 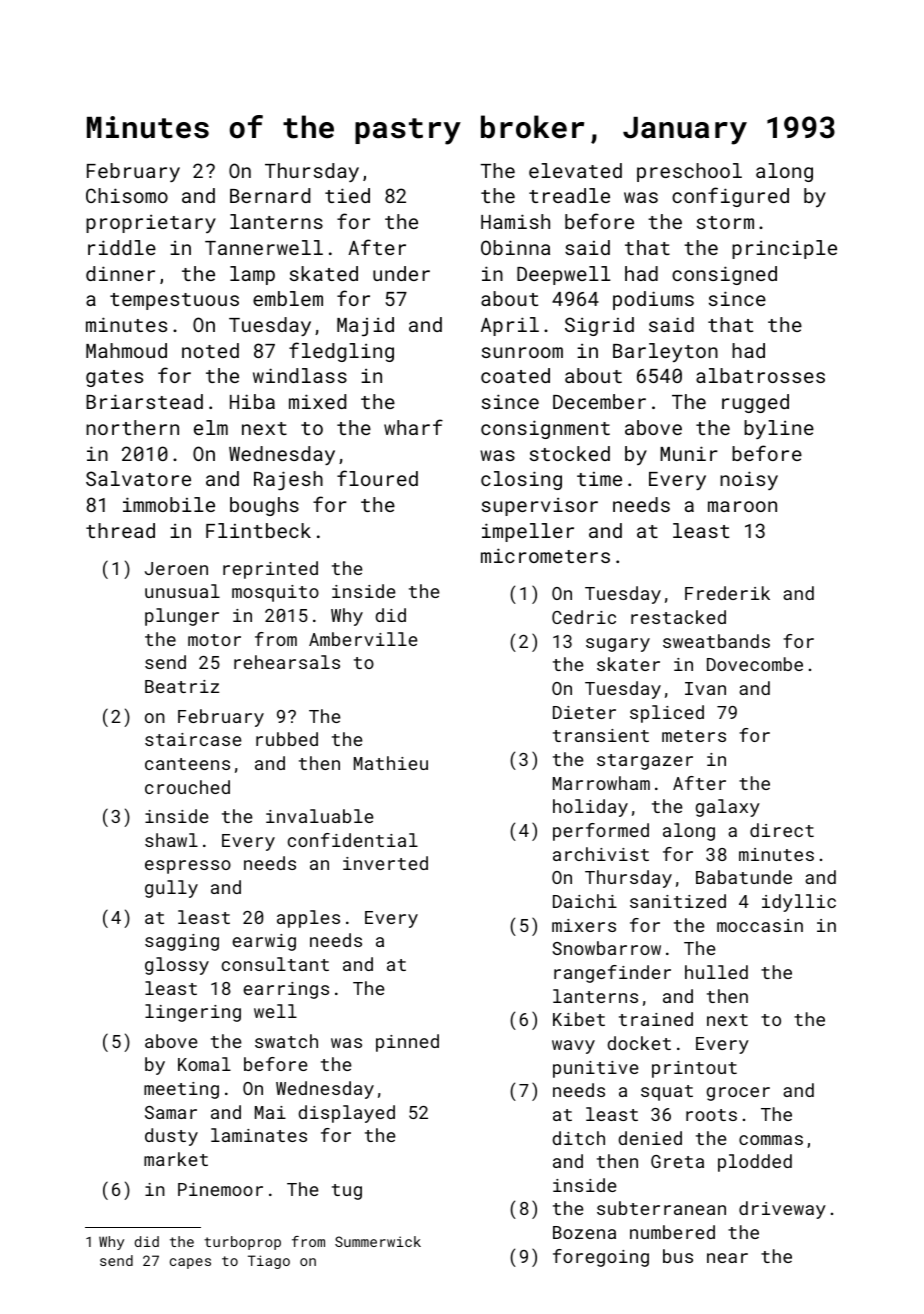 What do you see at coordinates (665, 352) in the document?
I see `Barleyton` at bounding box center [665, 352].
